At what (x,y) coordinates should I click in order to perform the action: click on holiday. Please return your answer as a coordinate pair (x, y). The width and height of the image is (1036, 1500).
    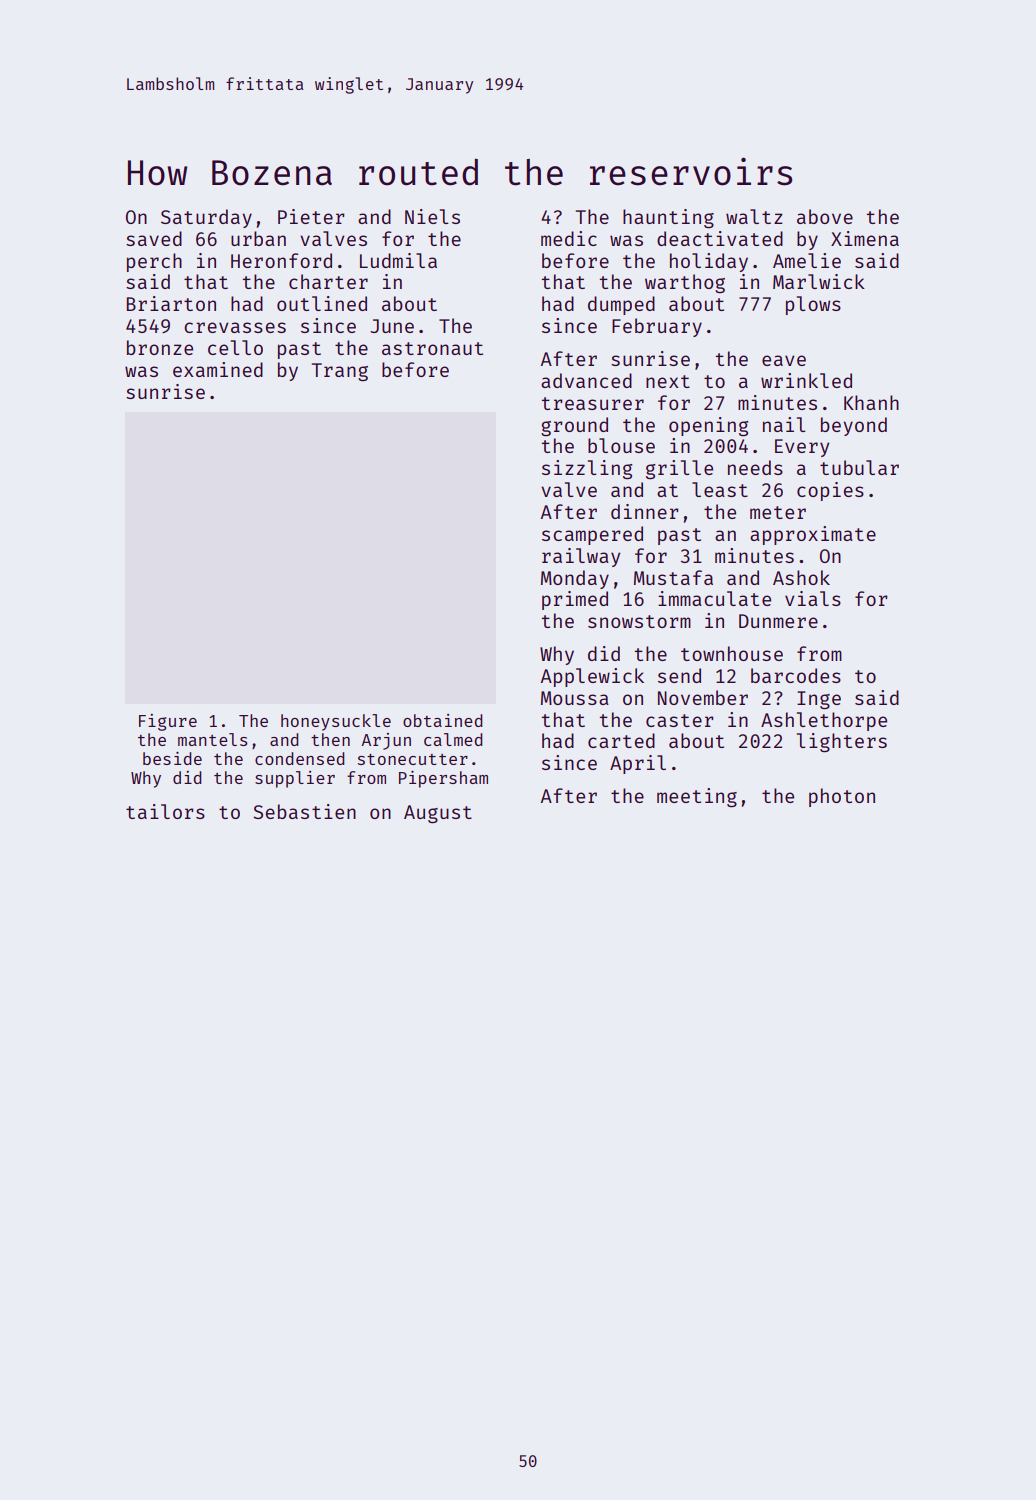
    Looking at the image, I should click on (709, 262).
